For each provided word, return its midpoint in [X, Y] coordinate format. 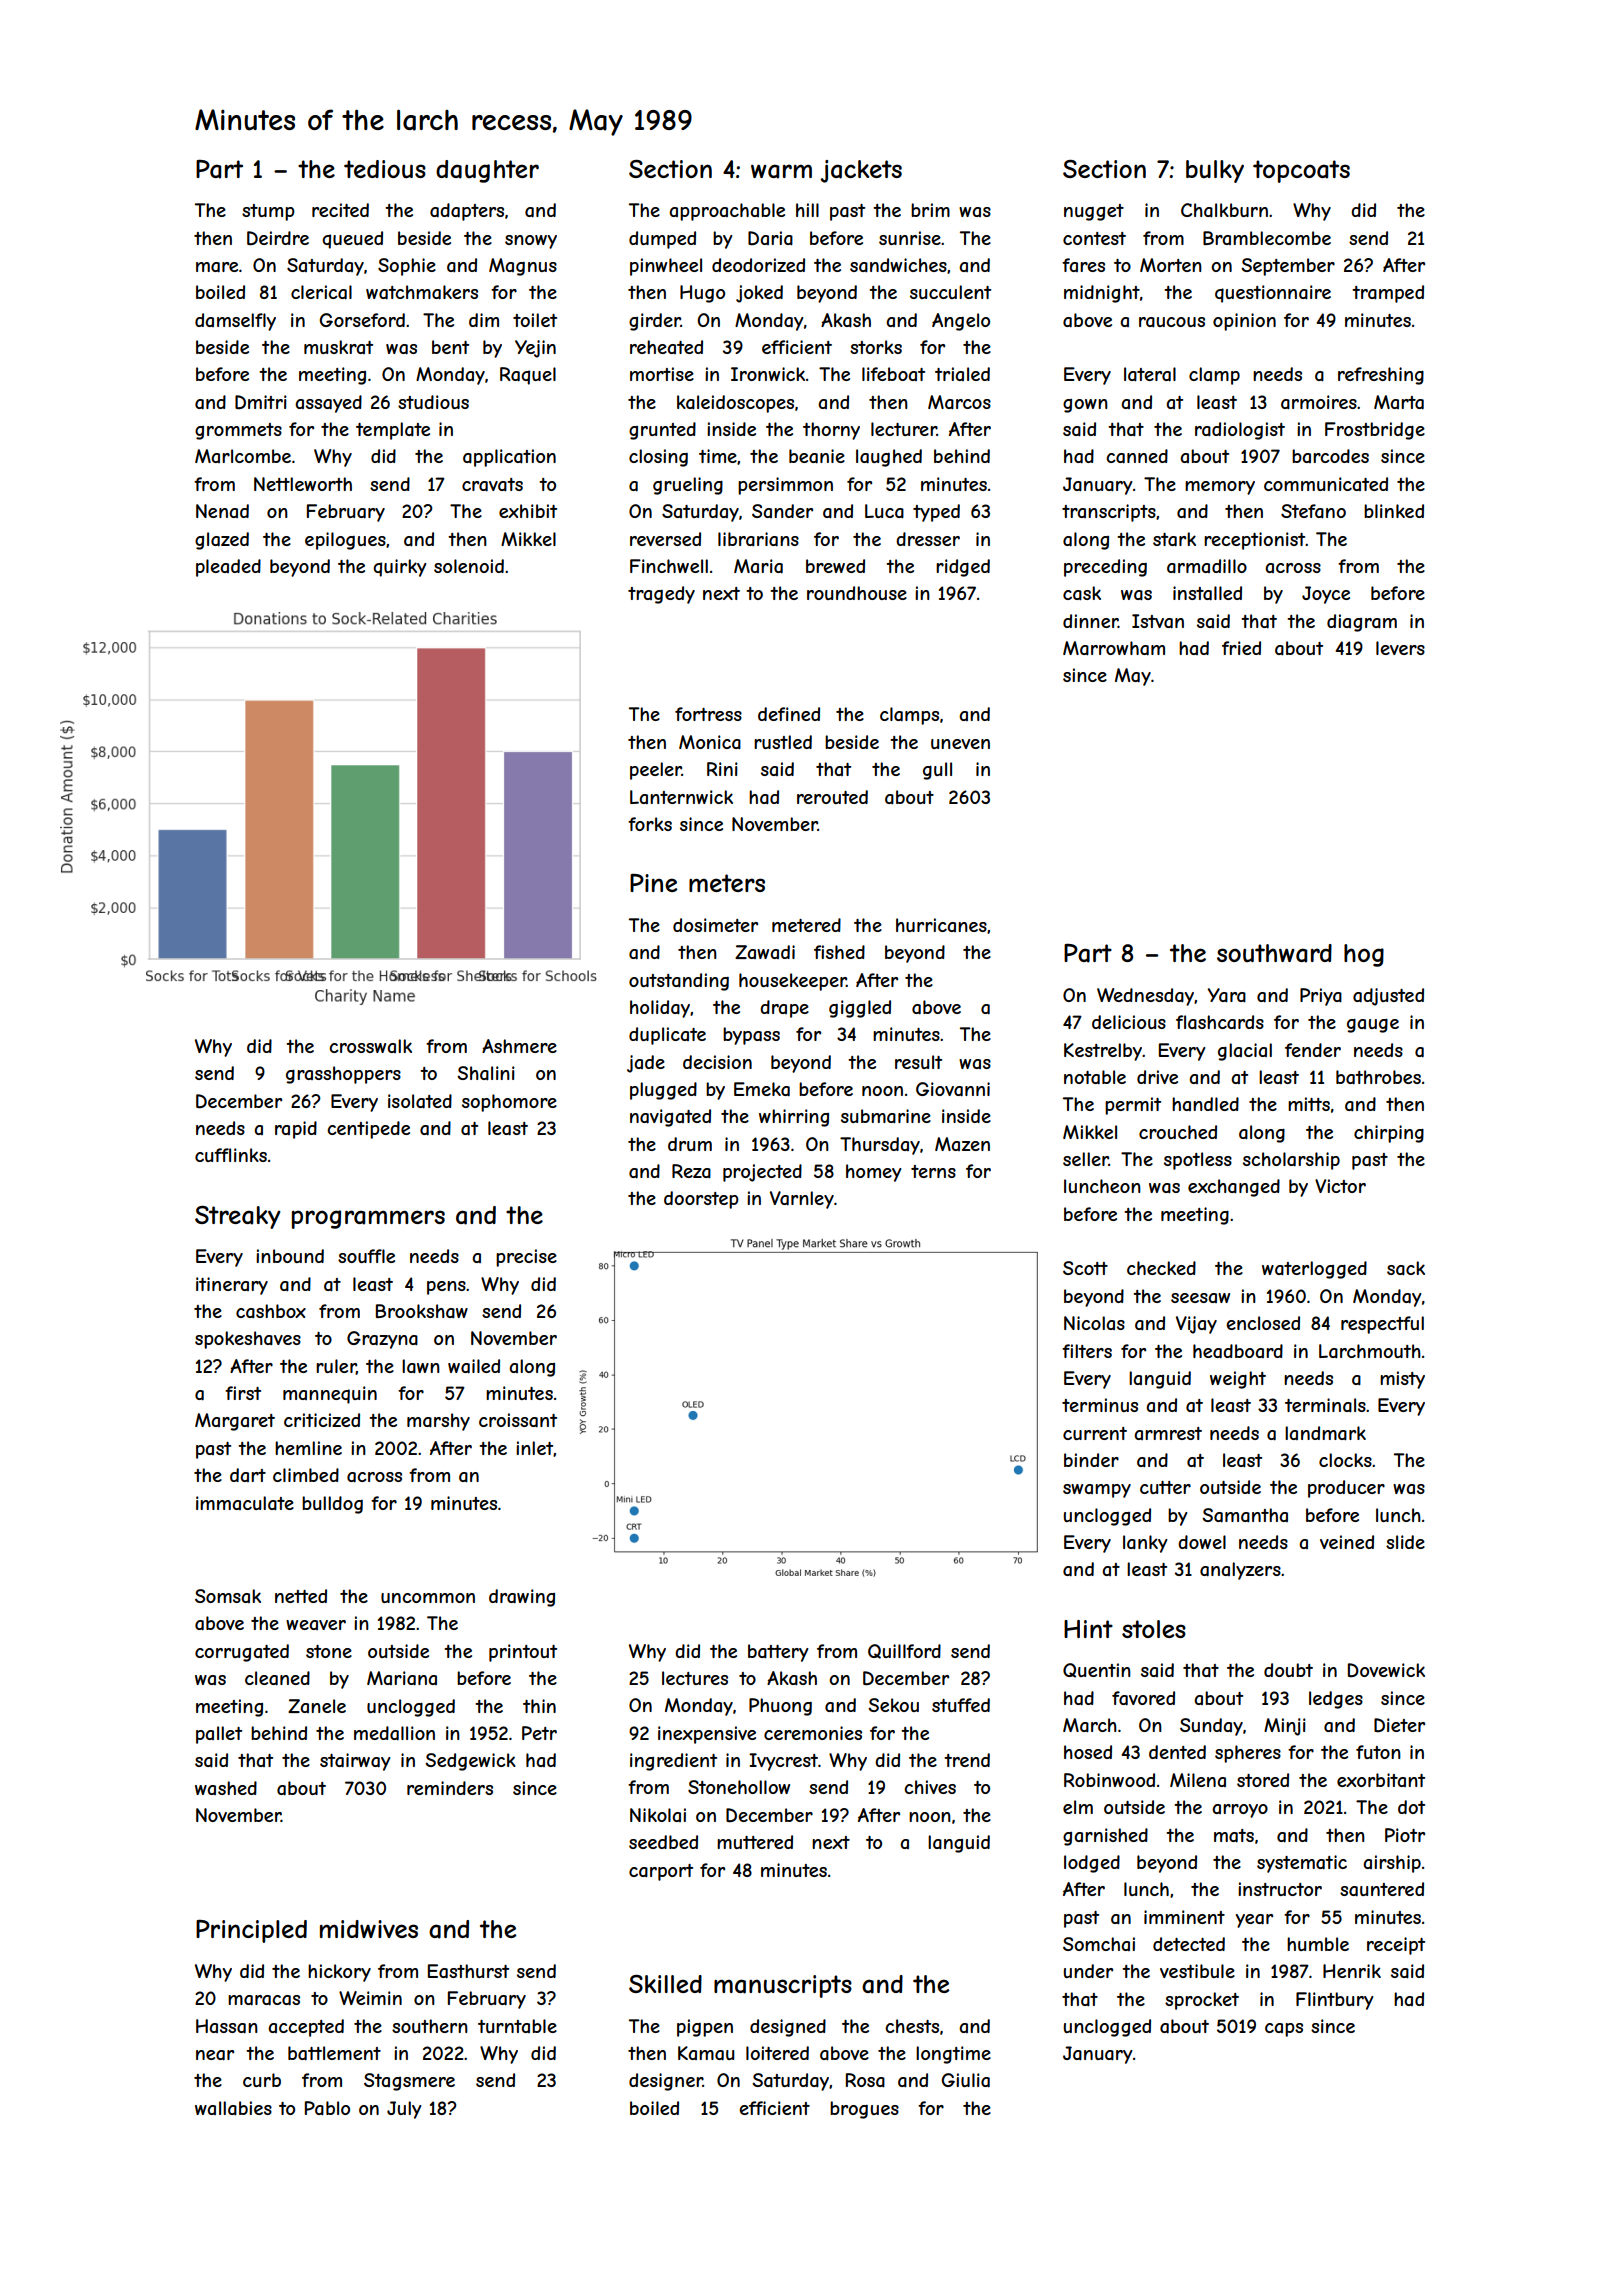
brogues [864, 2110]
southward [1274, 953]
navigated [670, 1118]
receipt [1396, 1946]
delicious [1129, 1022]
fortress [708, 714]
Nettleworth [303, 484]
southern [430, 2026]
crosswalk [370, 1046]
